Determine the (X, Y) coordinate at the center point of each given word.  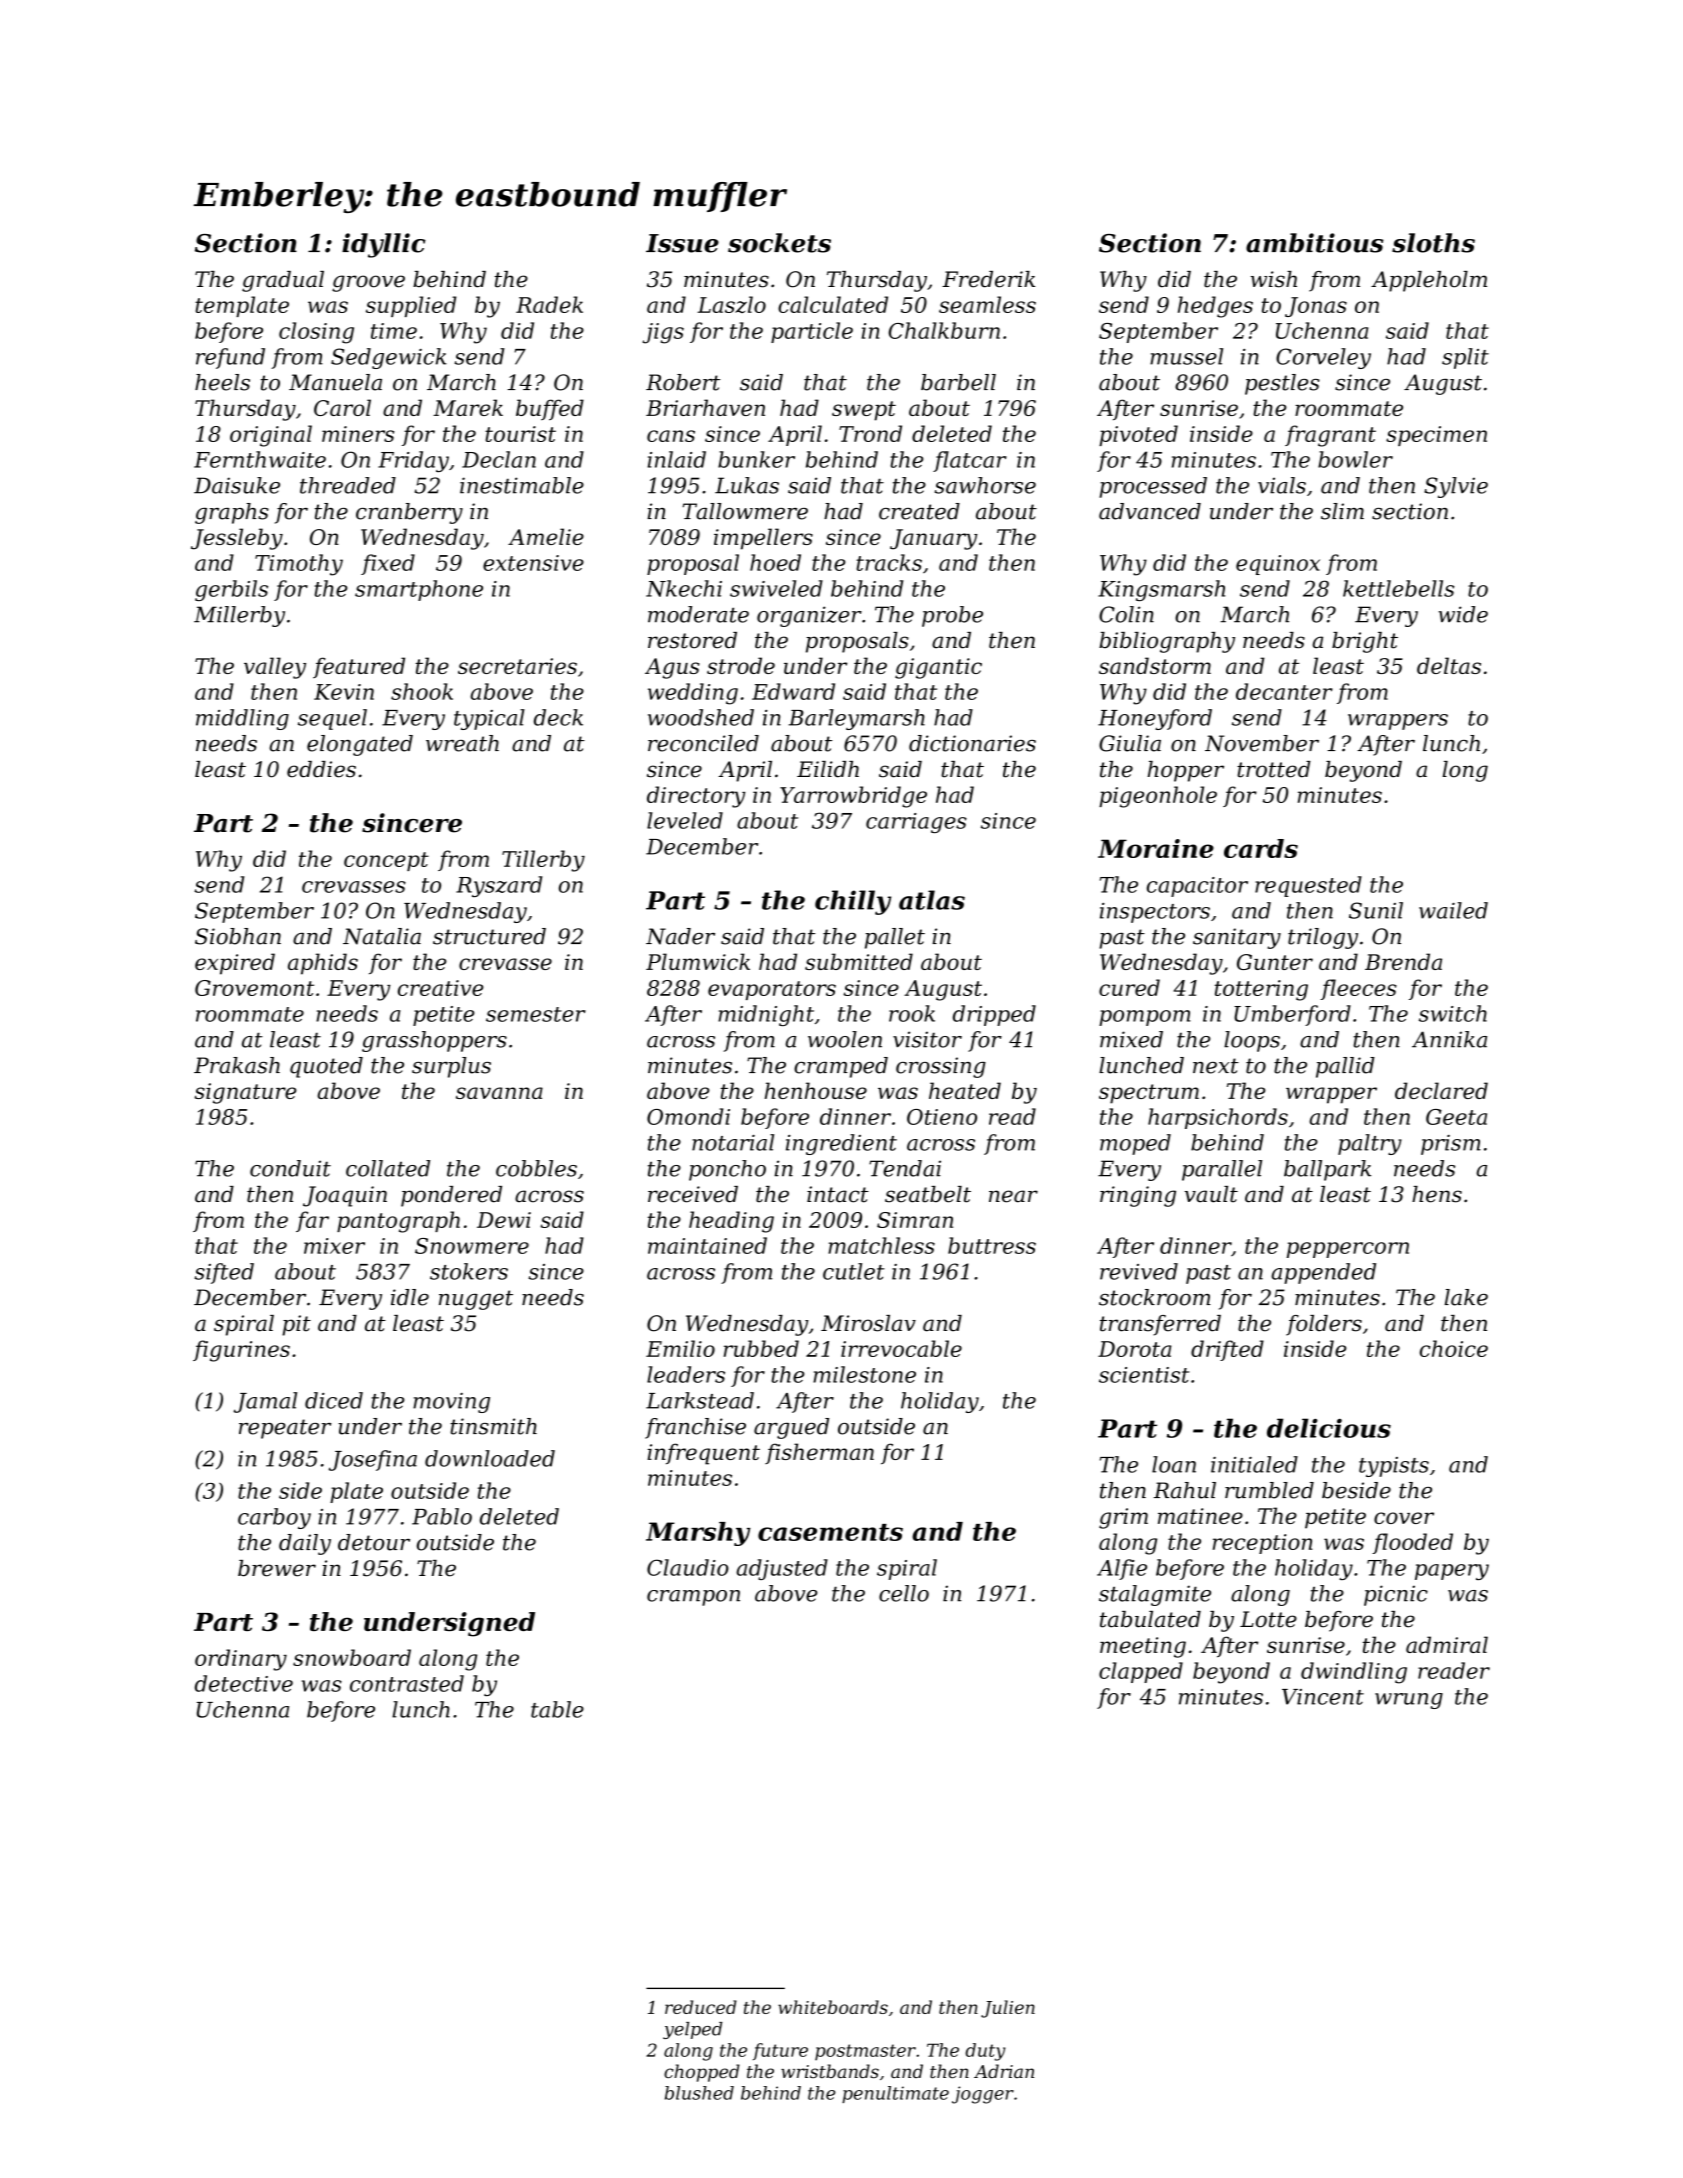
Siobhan (238, 936)
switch (1453, 1013)
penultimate (895, 2094)
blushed (699, 2093)
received (693, 1194)
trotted (1274, 769)
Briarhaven (705, 407)
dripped (994, 1015)
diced (334, 1400)
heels (222, 382)
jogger (983, 2095)
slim (1342, 511)
